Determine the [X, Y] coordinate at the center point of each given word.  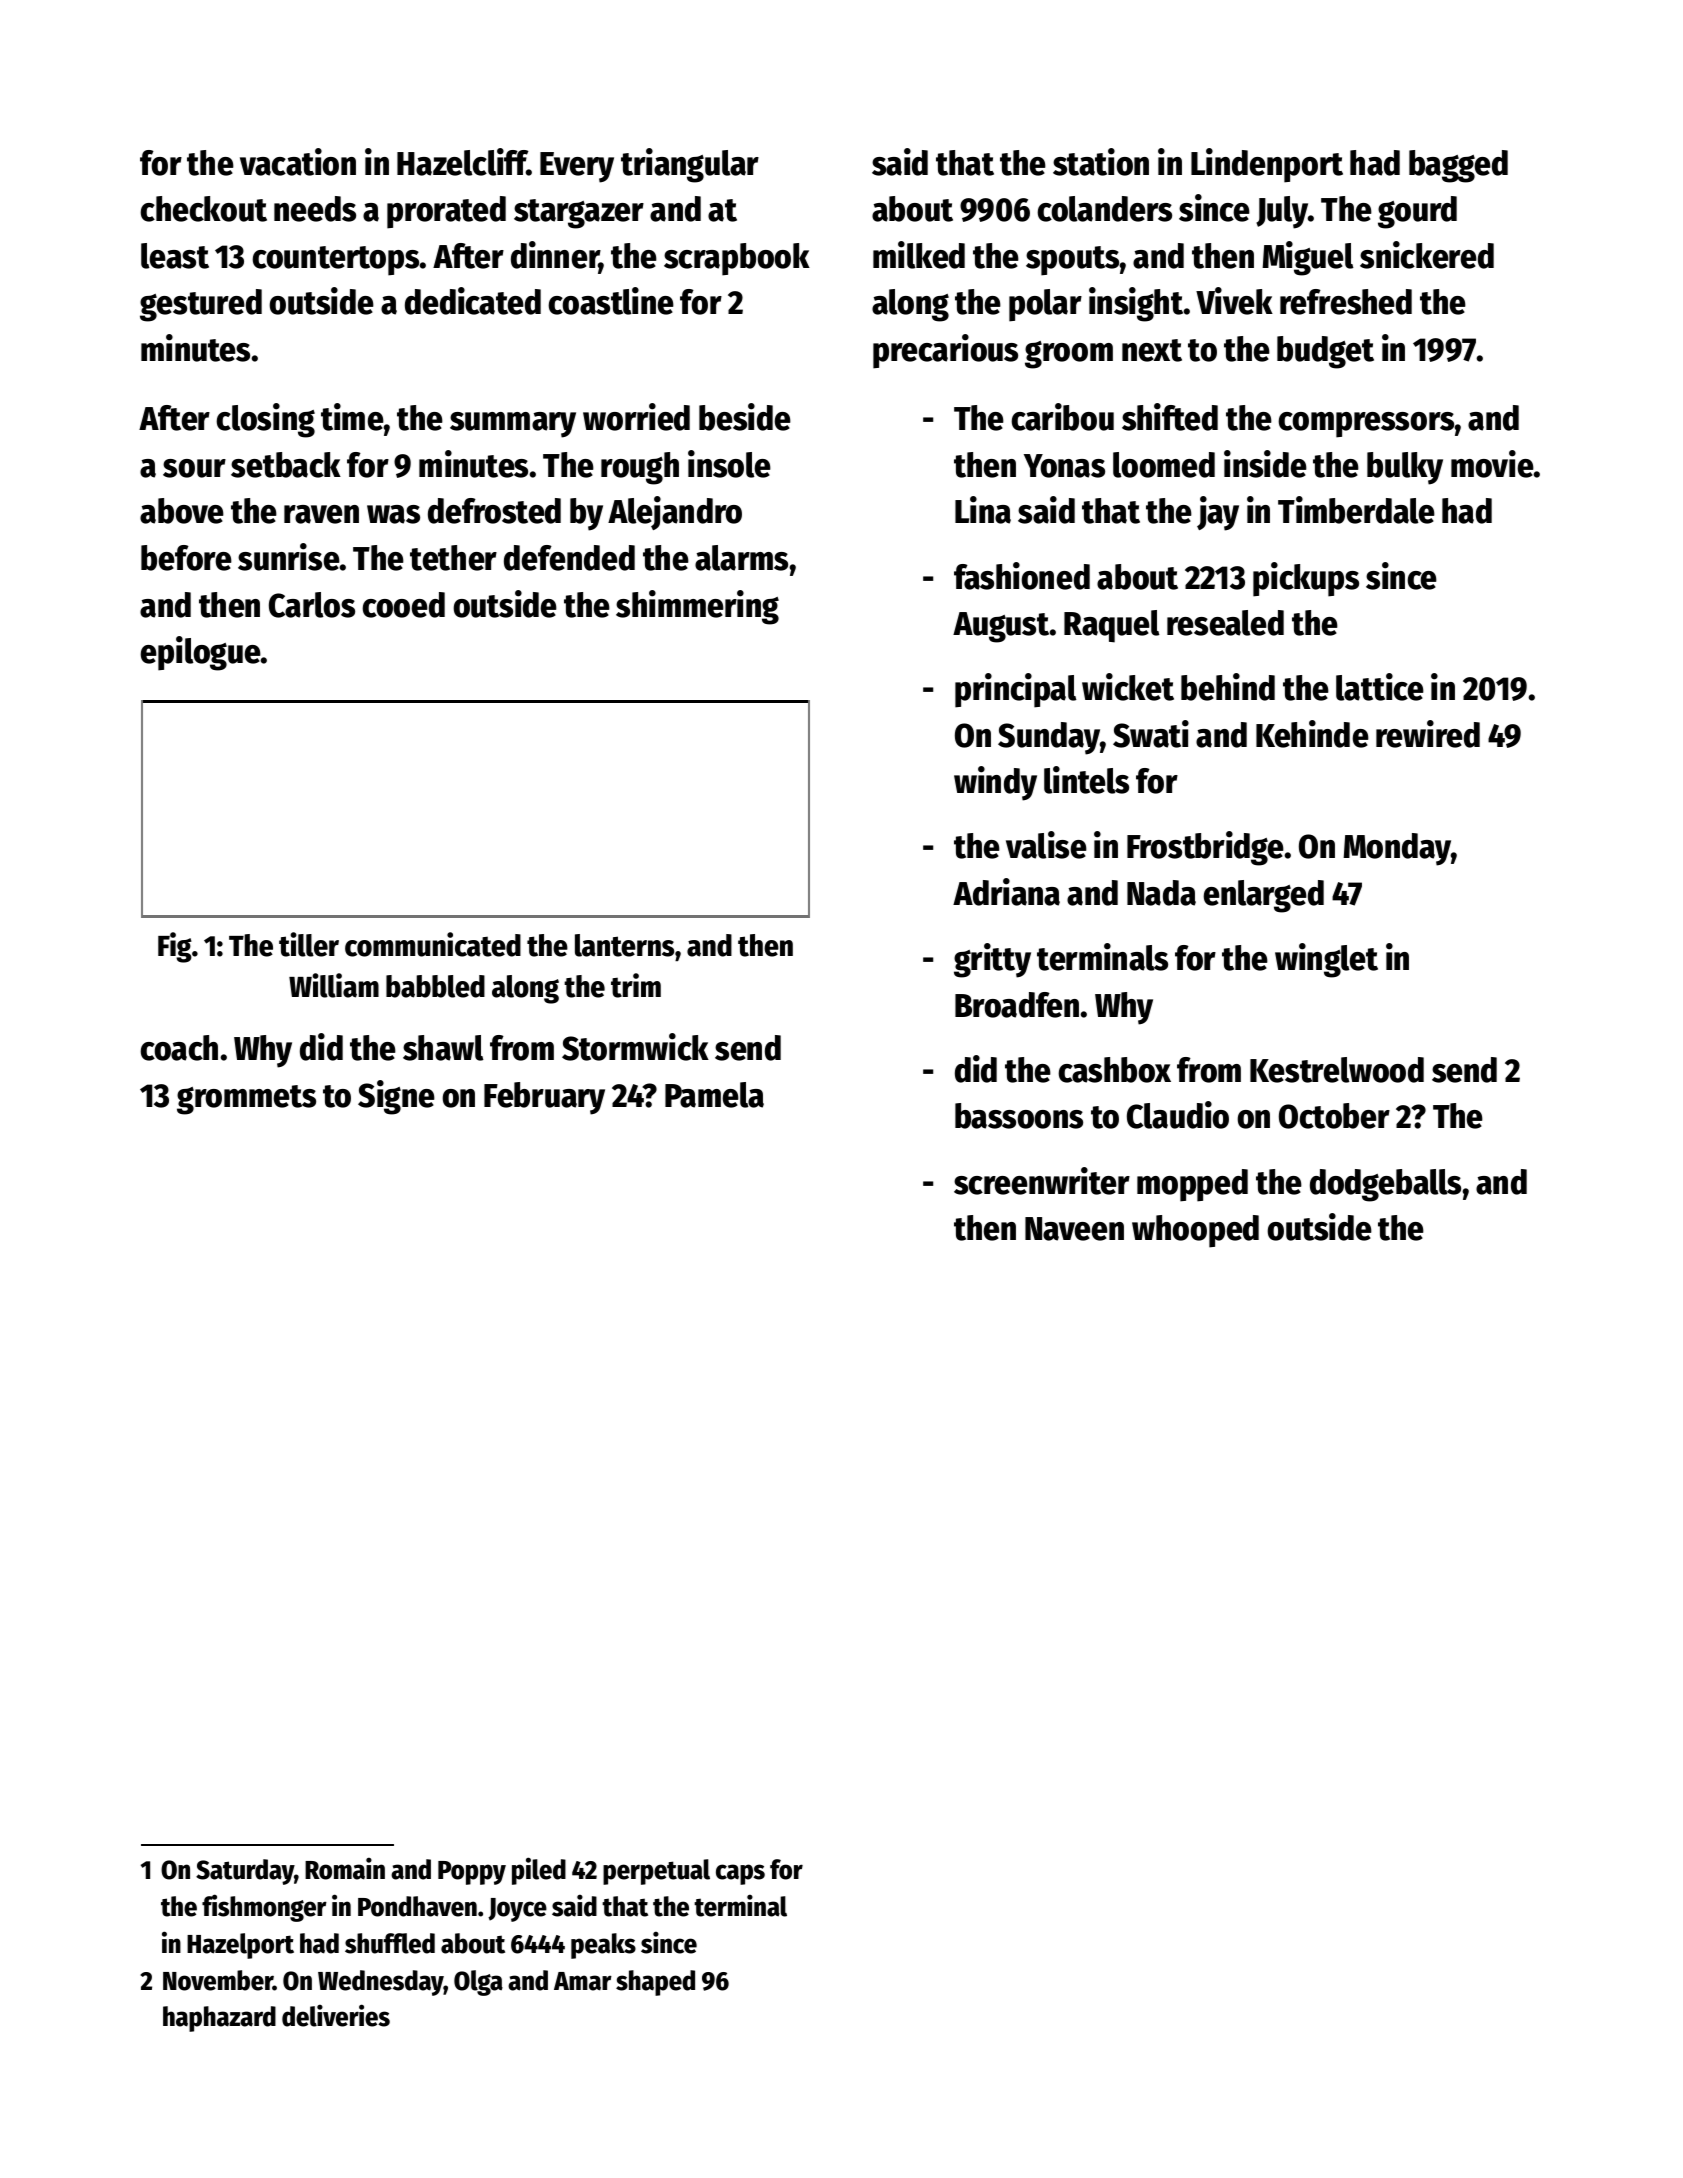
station [1101, 162]
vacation [298, 162]
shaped [655, 1983]
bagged [1458, 166]
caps [740, 1874]
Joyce [517, 1910]
